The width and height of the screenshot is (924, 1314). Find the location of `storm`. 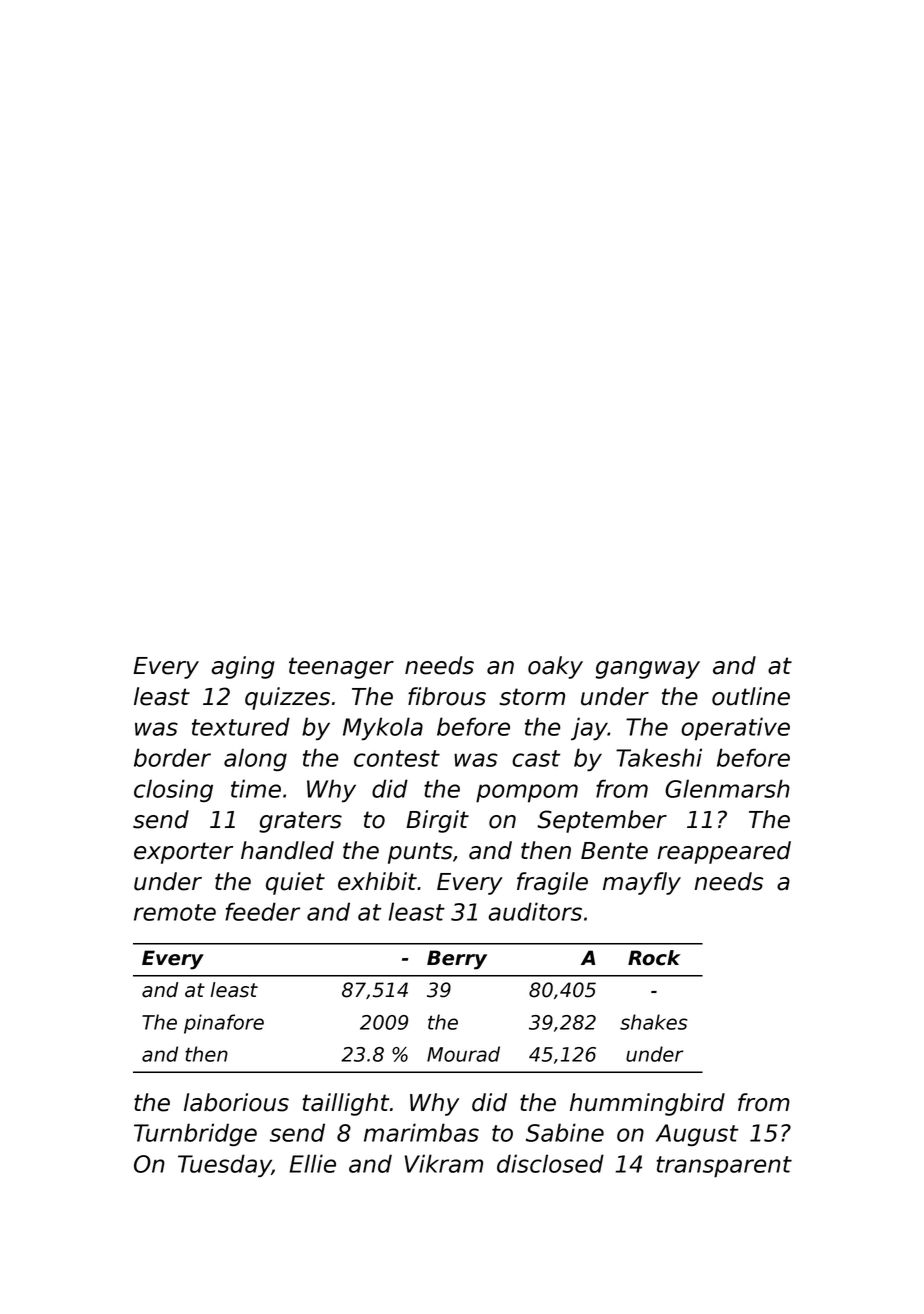

storm is located at coordinates (532, 697).
